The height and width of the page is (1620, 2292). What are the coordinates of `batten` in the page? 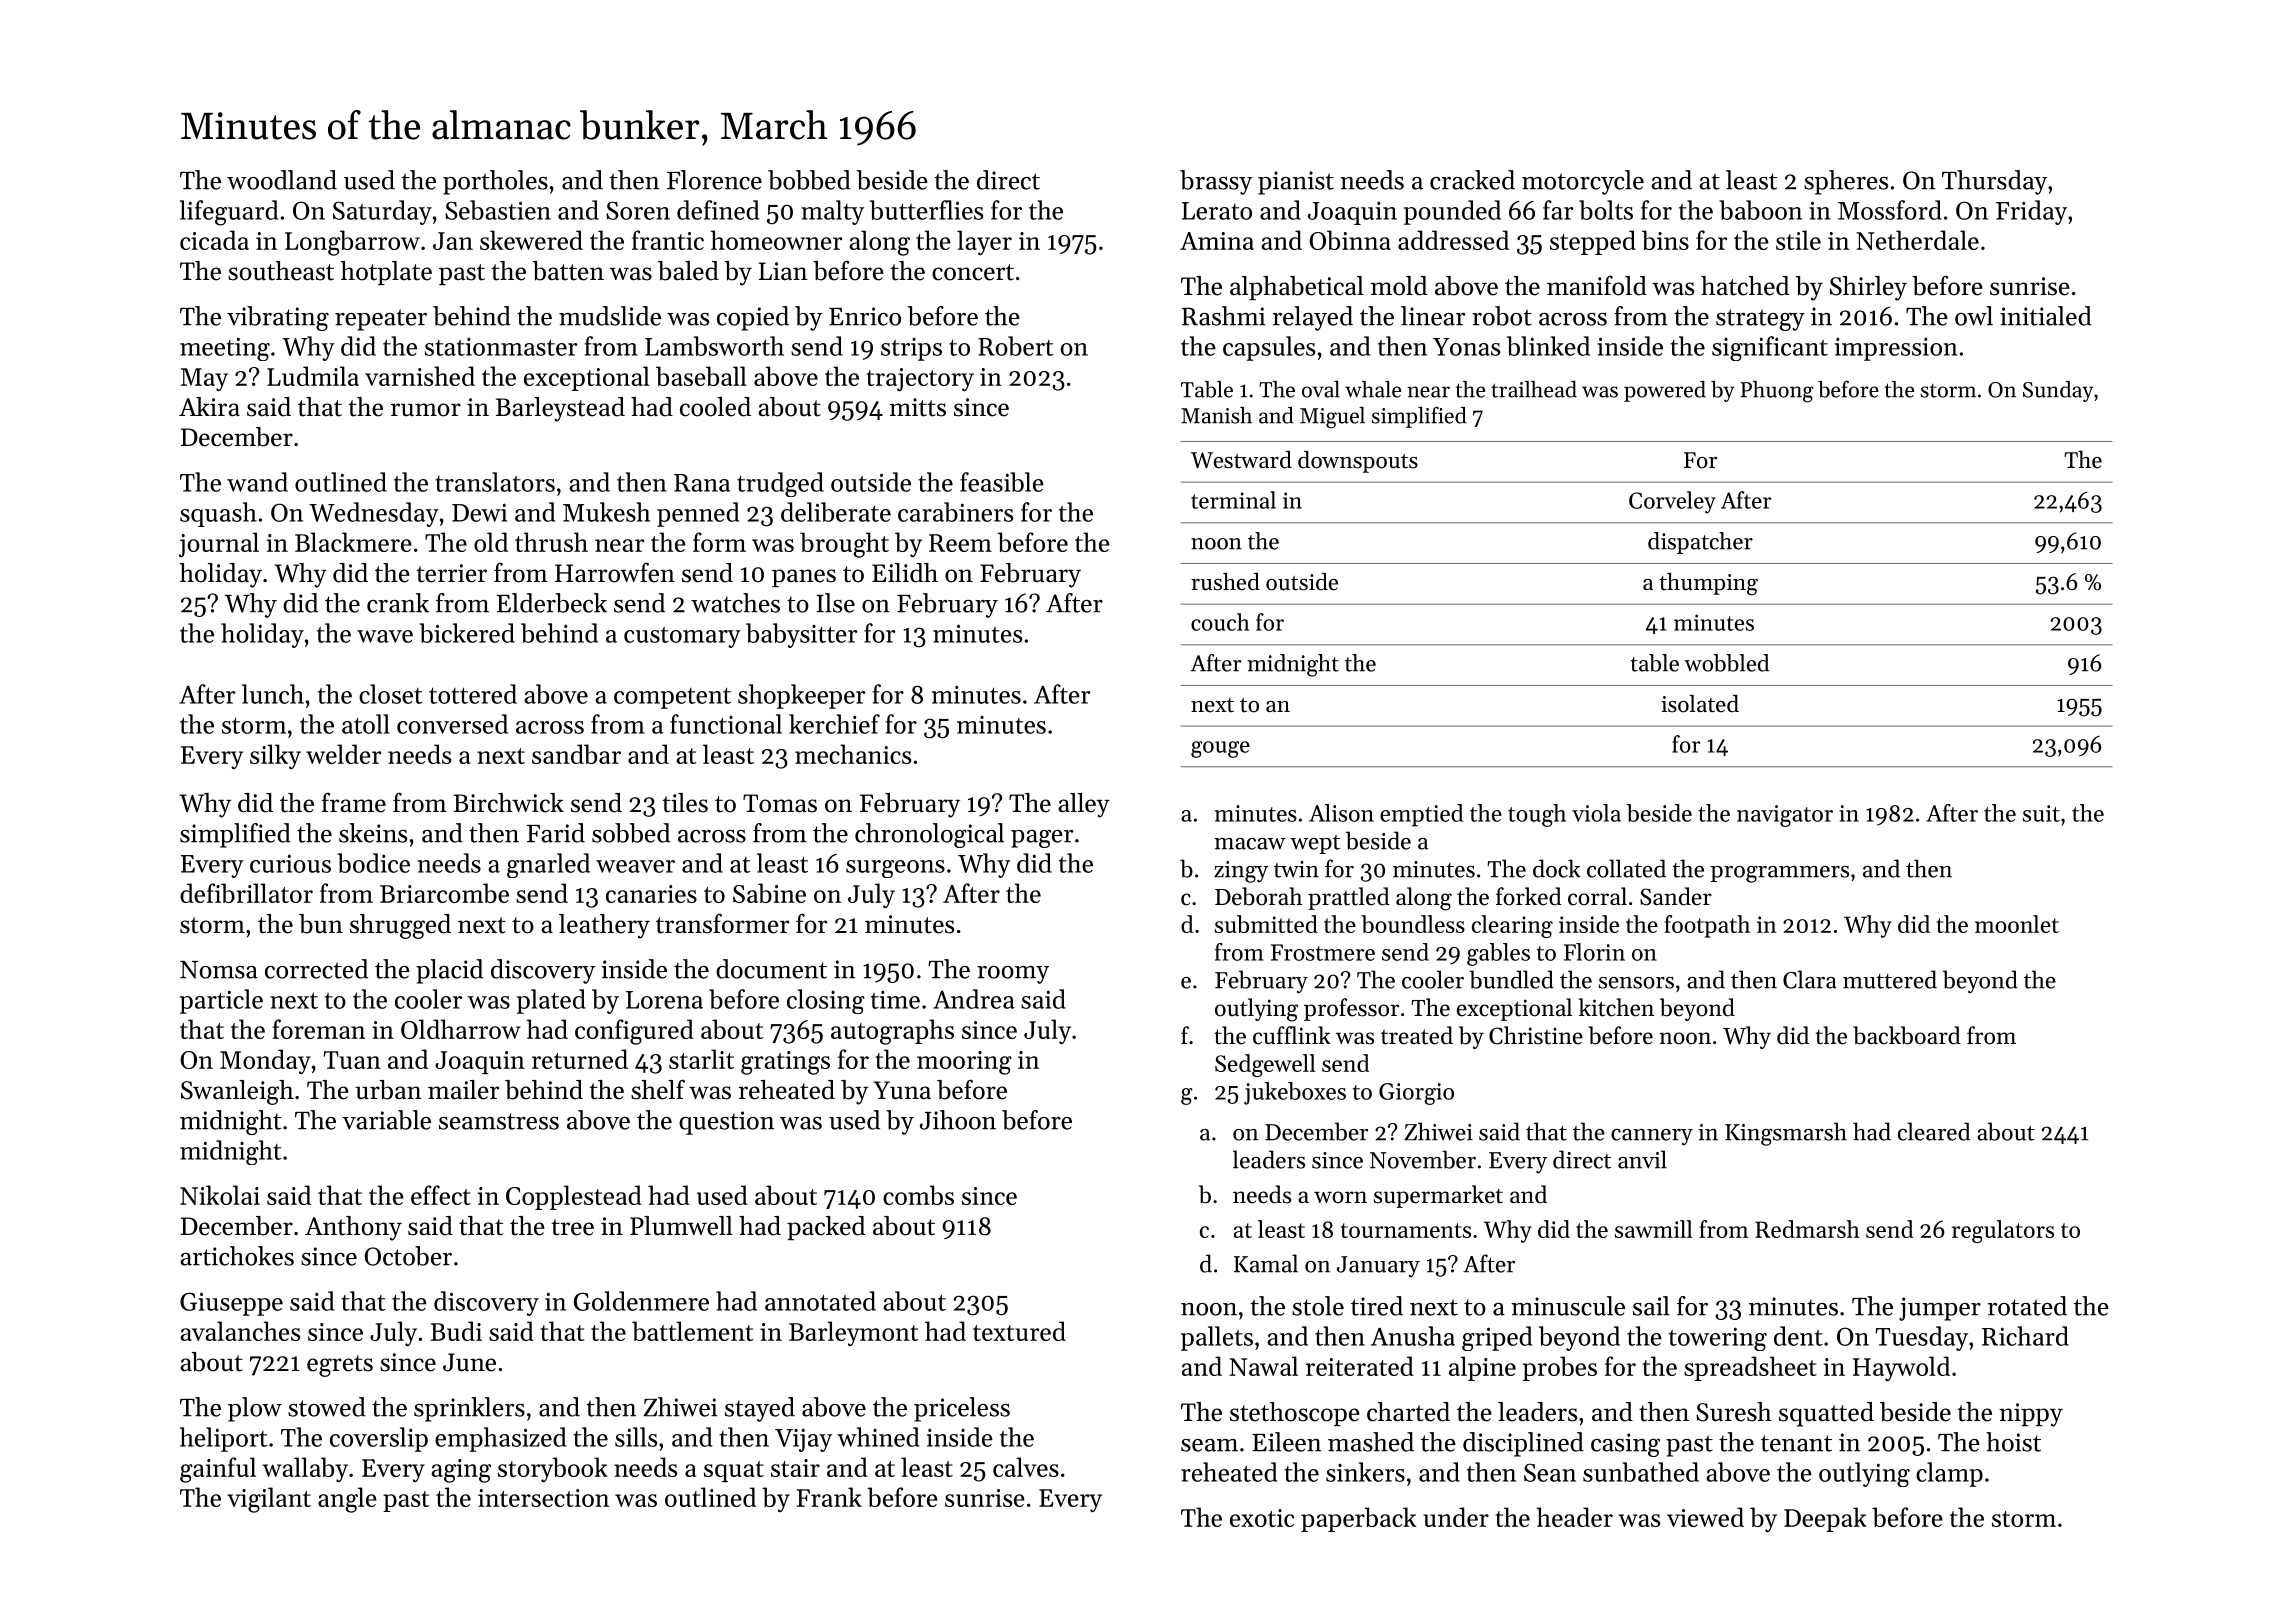 It's located at (568, 271).
